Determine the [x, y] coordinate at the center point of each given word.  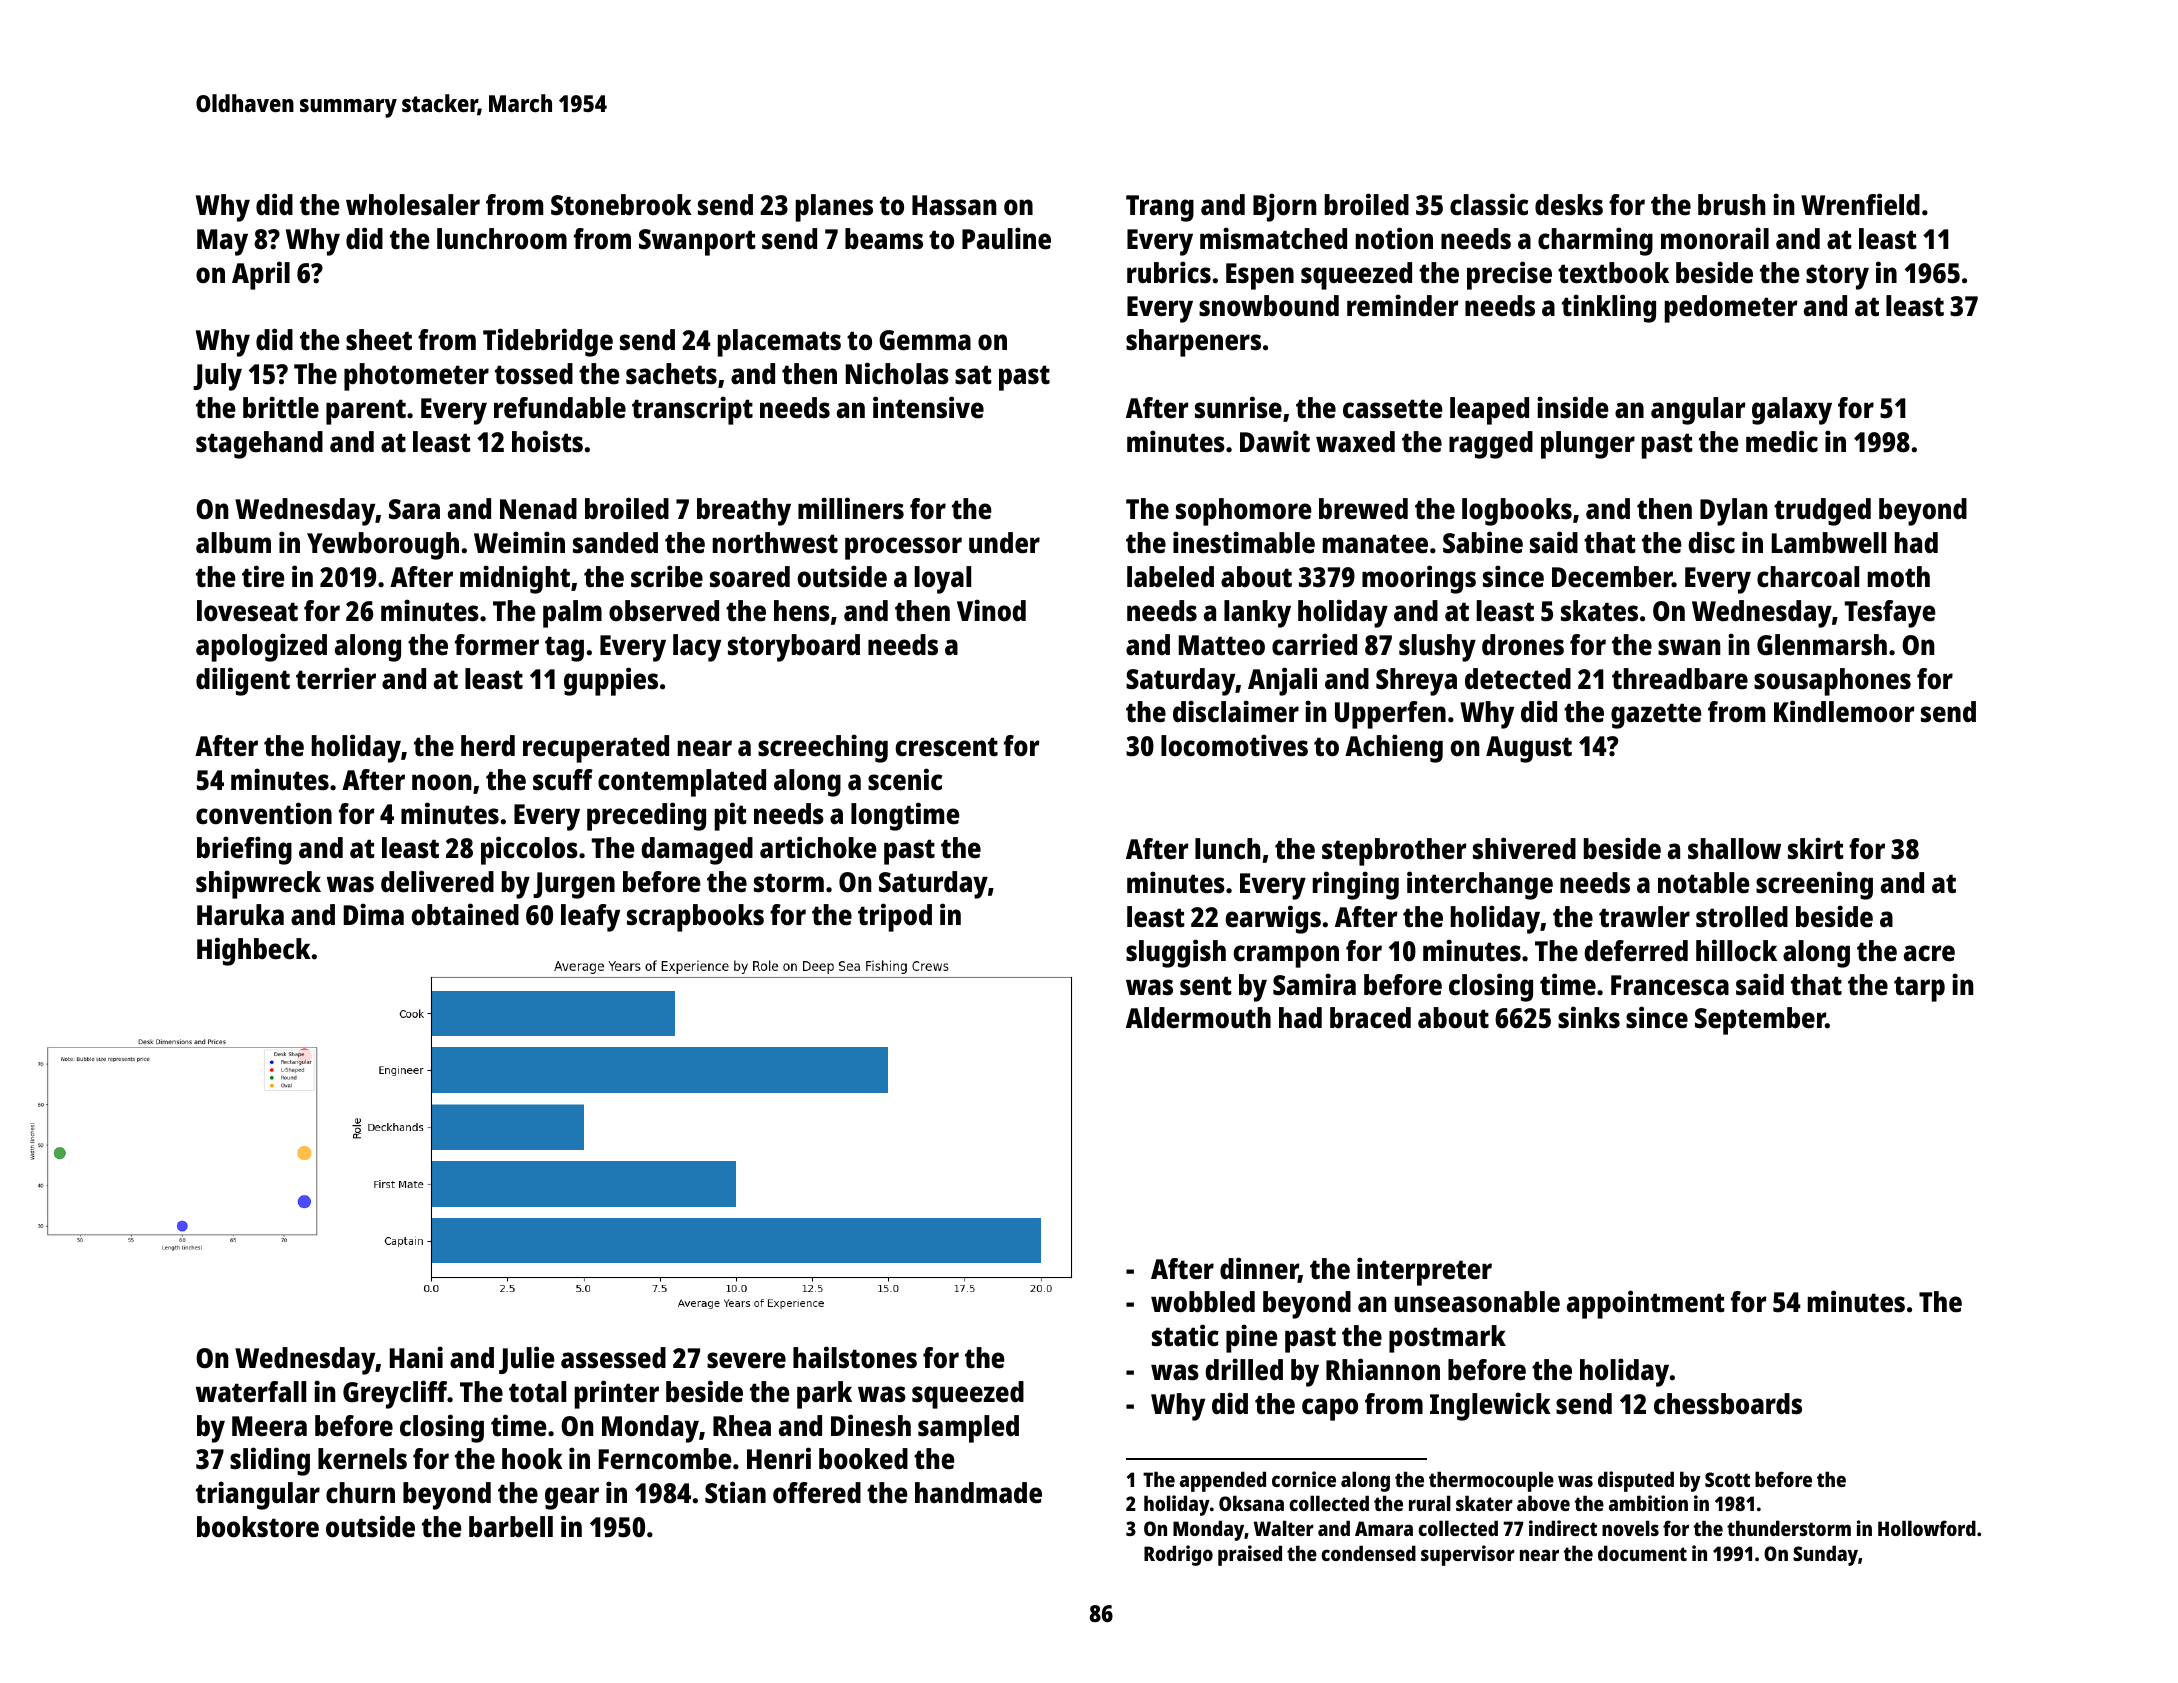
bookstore [258, 1527]
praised [1250, 1555]
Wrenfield [1860, 204]
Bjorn [1284, 207]
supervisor [1468, 1555]
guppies [611, 681]
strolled [1742, 917]
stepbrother [1394, 852]
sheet [379, 340]
